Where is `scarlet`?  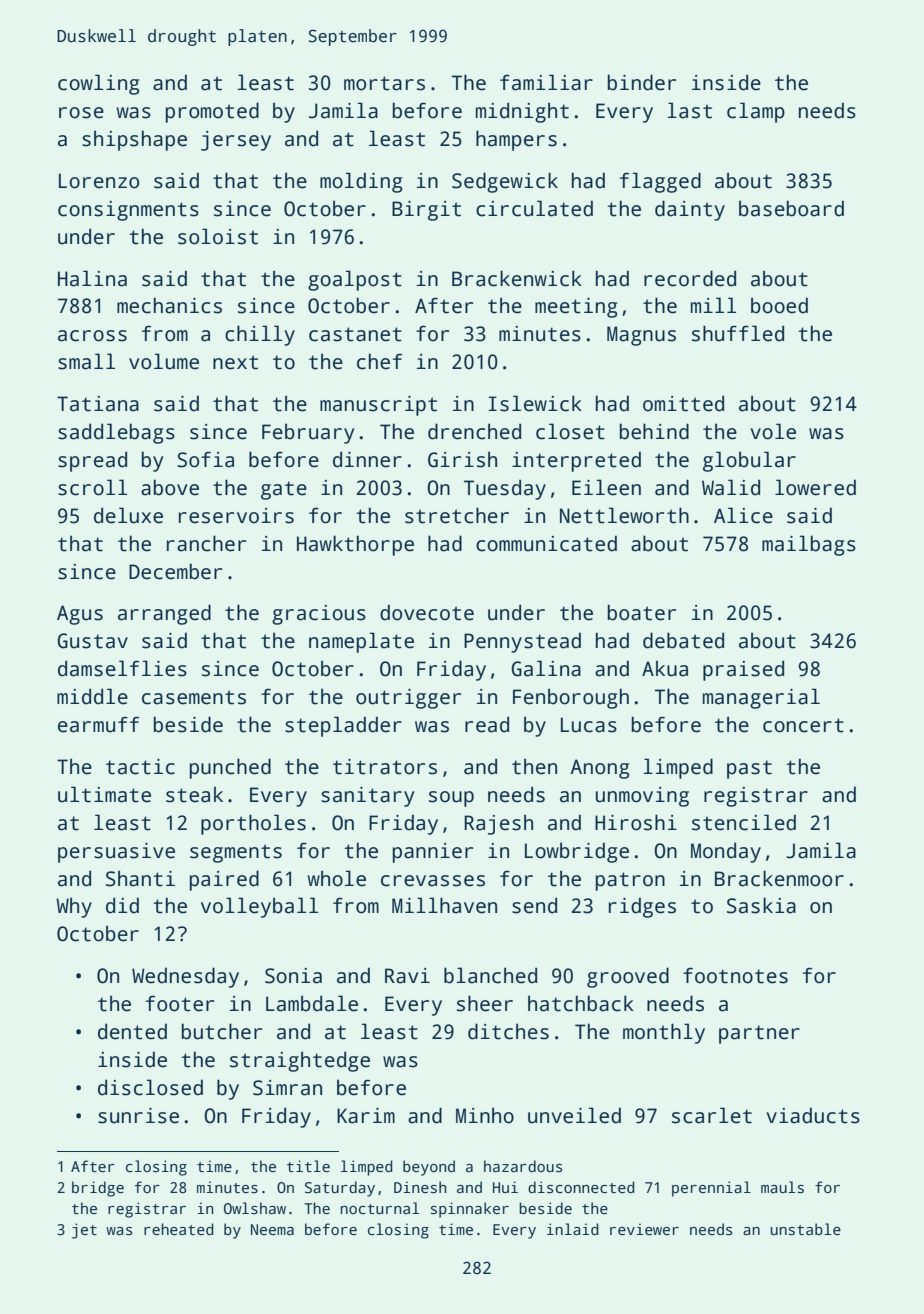 scarlet is located at coordinates (712, 1115).
